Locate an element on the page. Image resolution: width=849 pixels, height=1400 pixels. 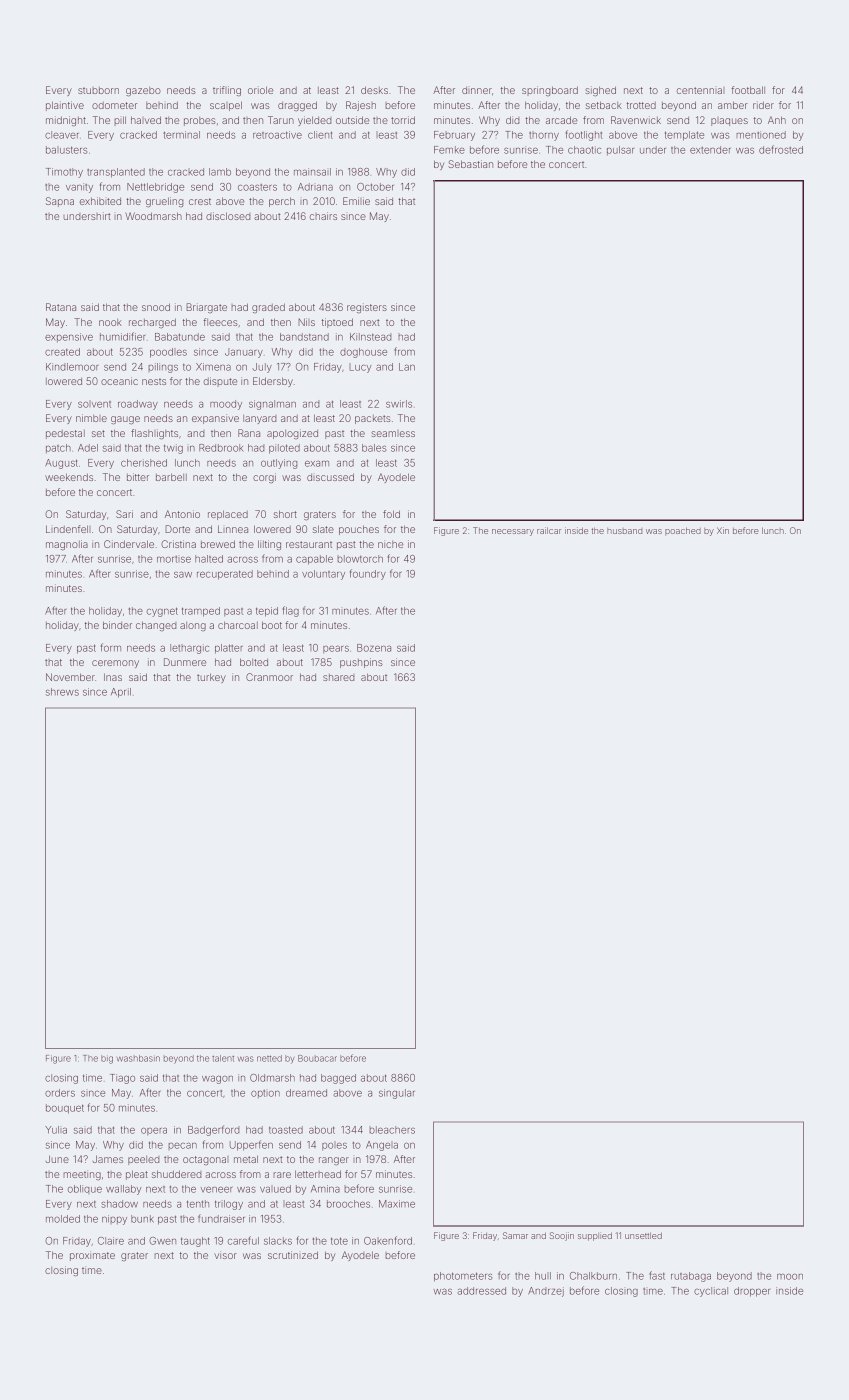
pushpins is located at coordinates (361, 663).
